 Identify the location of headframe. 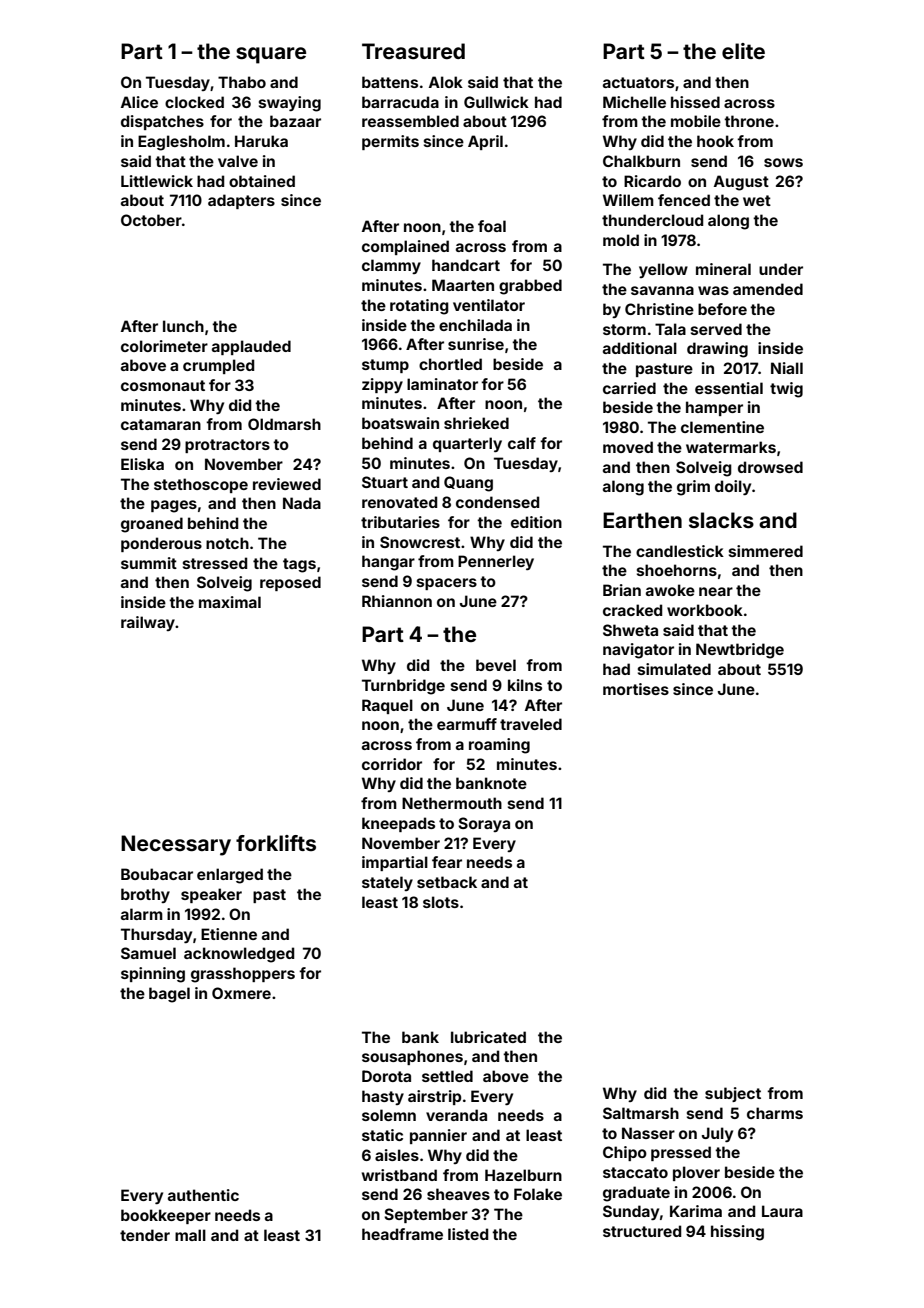
(402, 1234).
